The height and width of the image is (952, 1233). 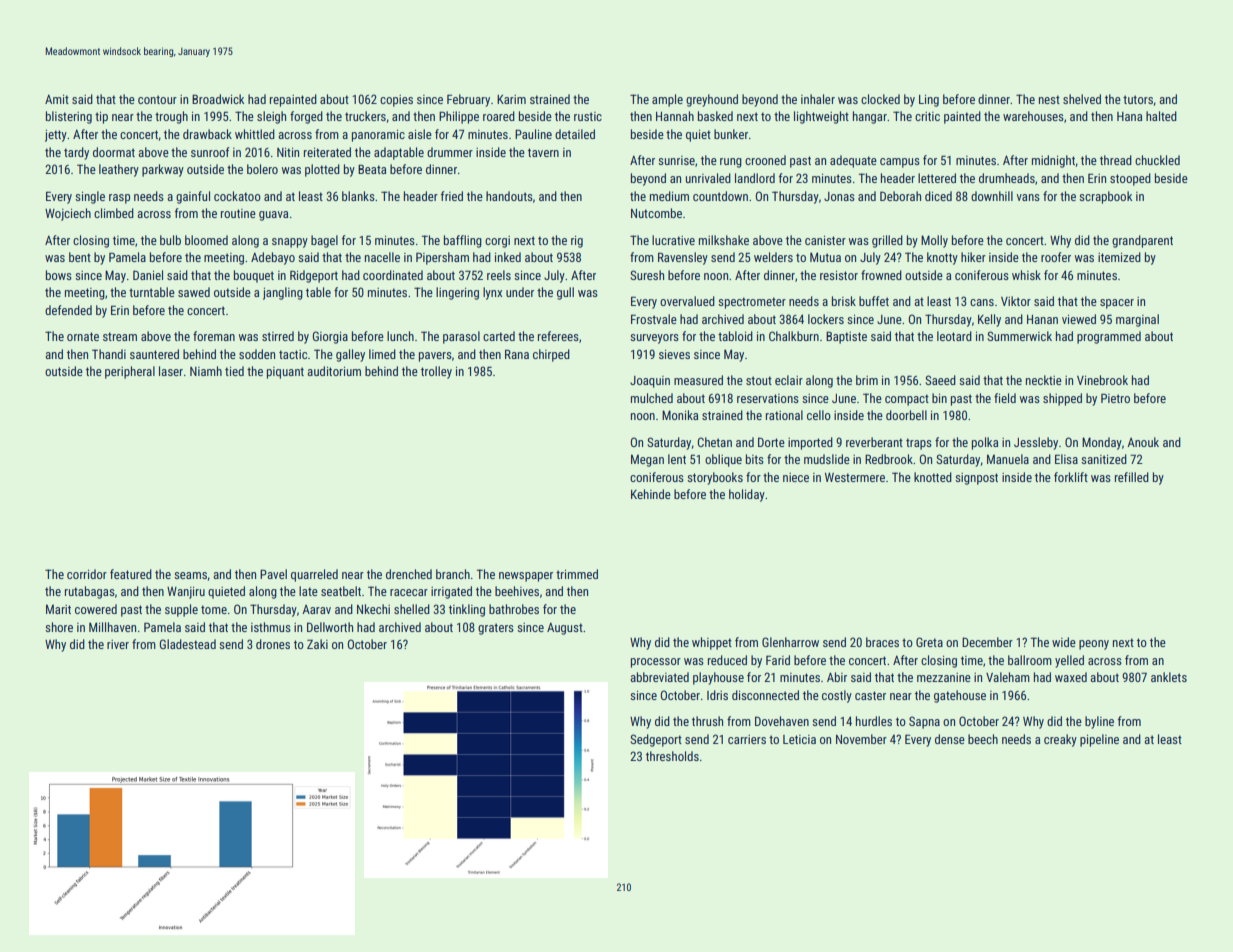 I want to click on jetty, so click(x=56, y=136).
